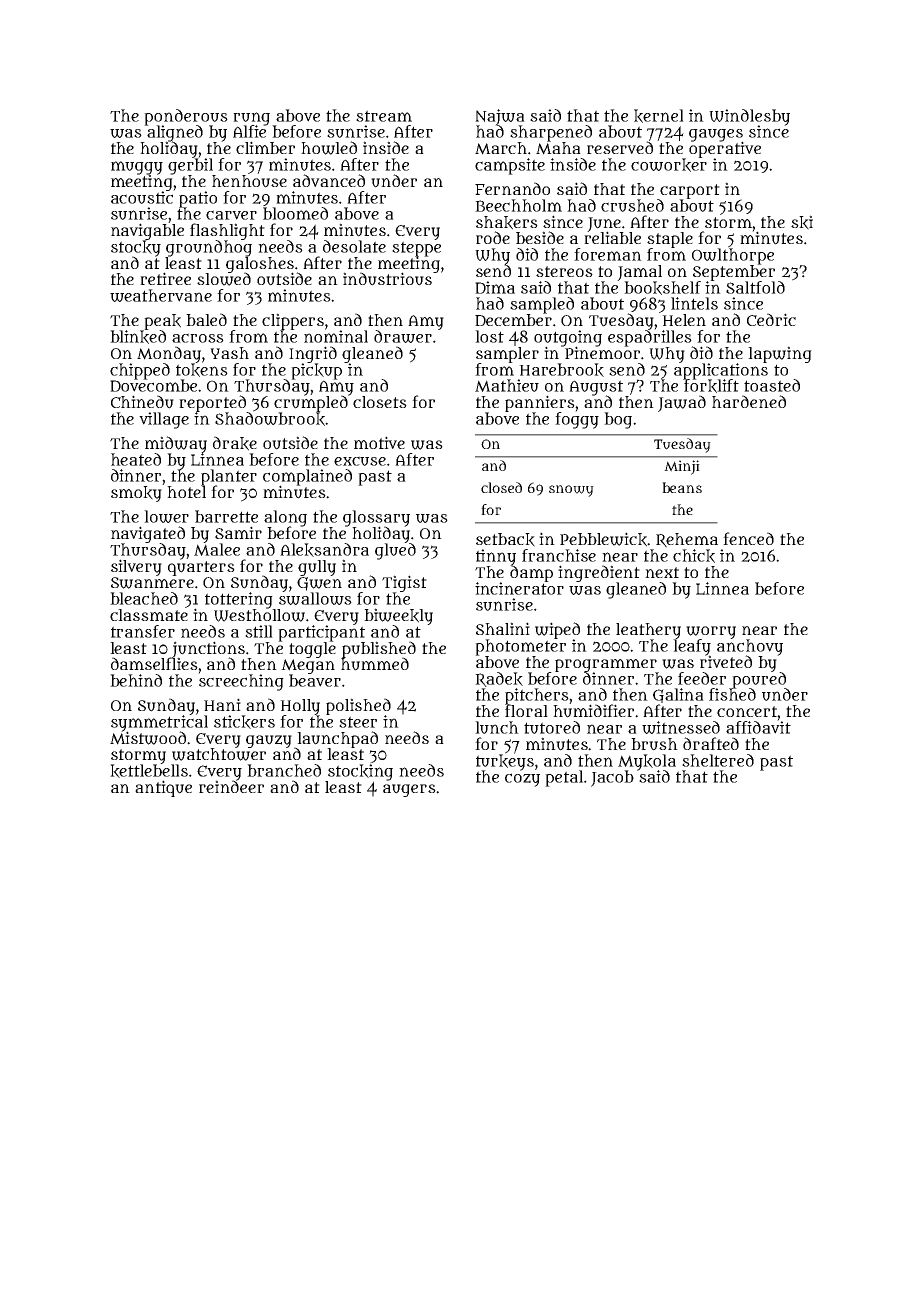 The height and width of the screenshot is (1314, 924). Describe the element at coordinates (251, 118) in the screenshot. I see `rung` at that location.
